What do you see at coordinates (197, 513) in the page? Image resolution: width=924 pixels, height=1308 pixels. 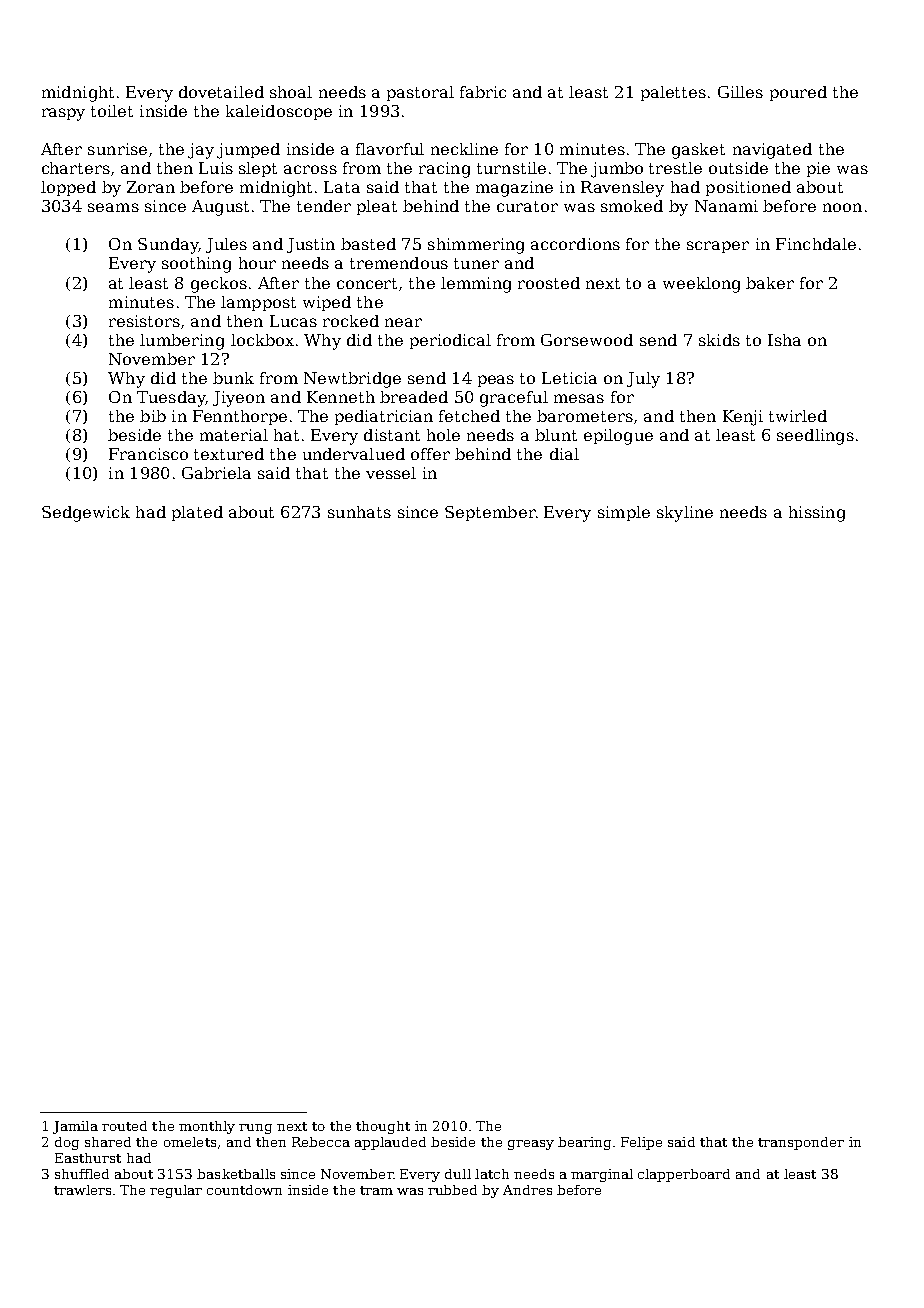 I see `plated` at bounding box center [197, 513].
